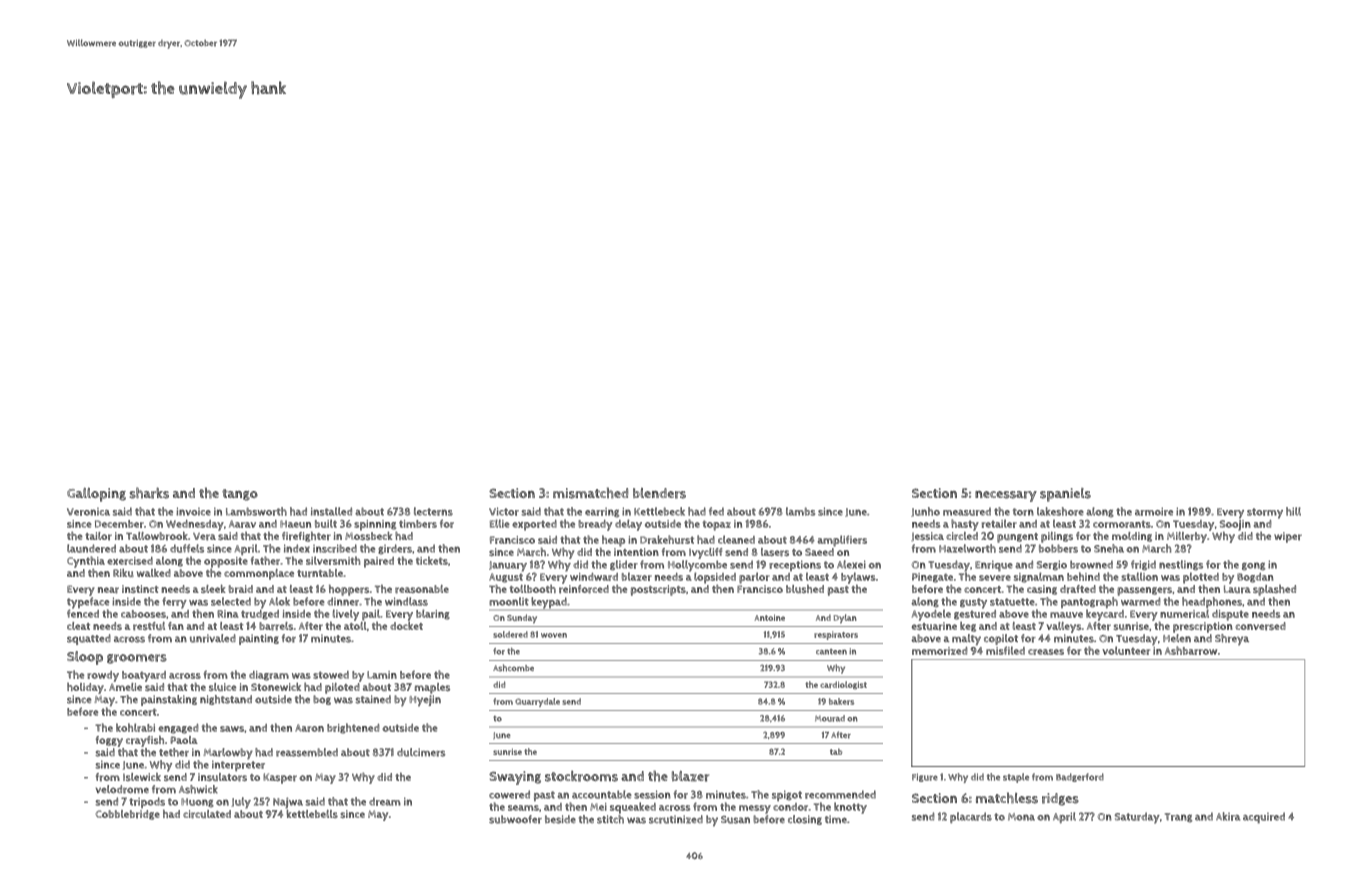 The width and height of the page is (1372, 887). What do you see at coordinates (128, 815) in the page?
I see `Cobblebridge` at bounding box center [128, 815].
